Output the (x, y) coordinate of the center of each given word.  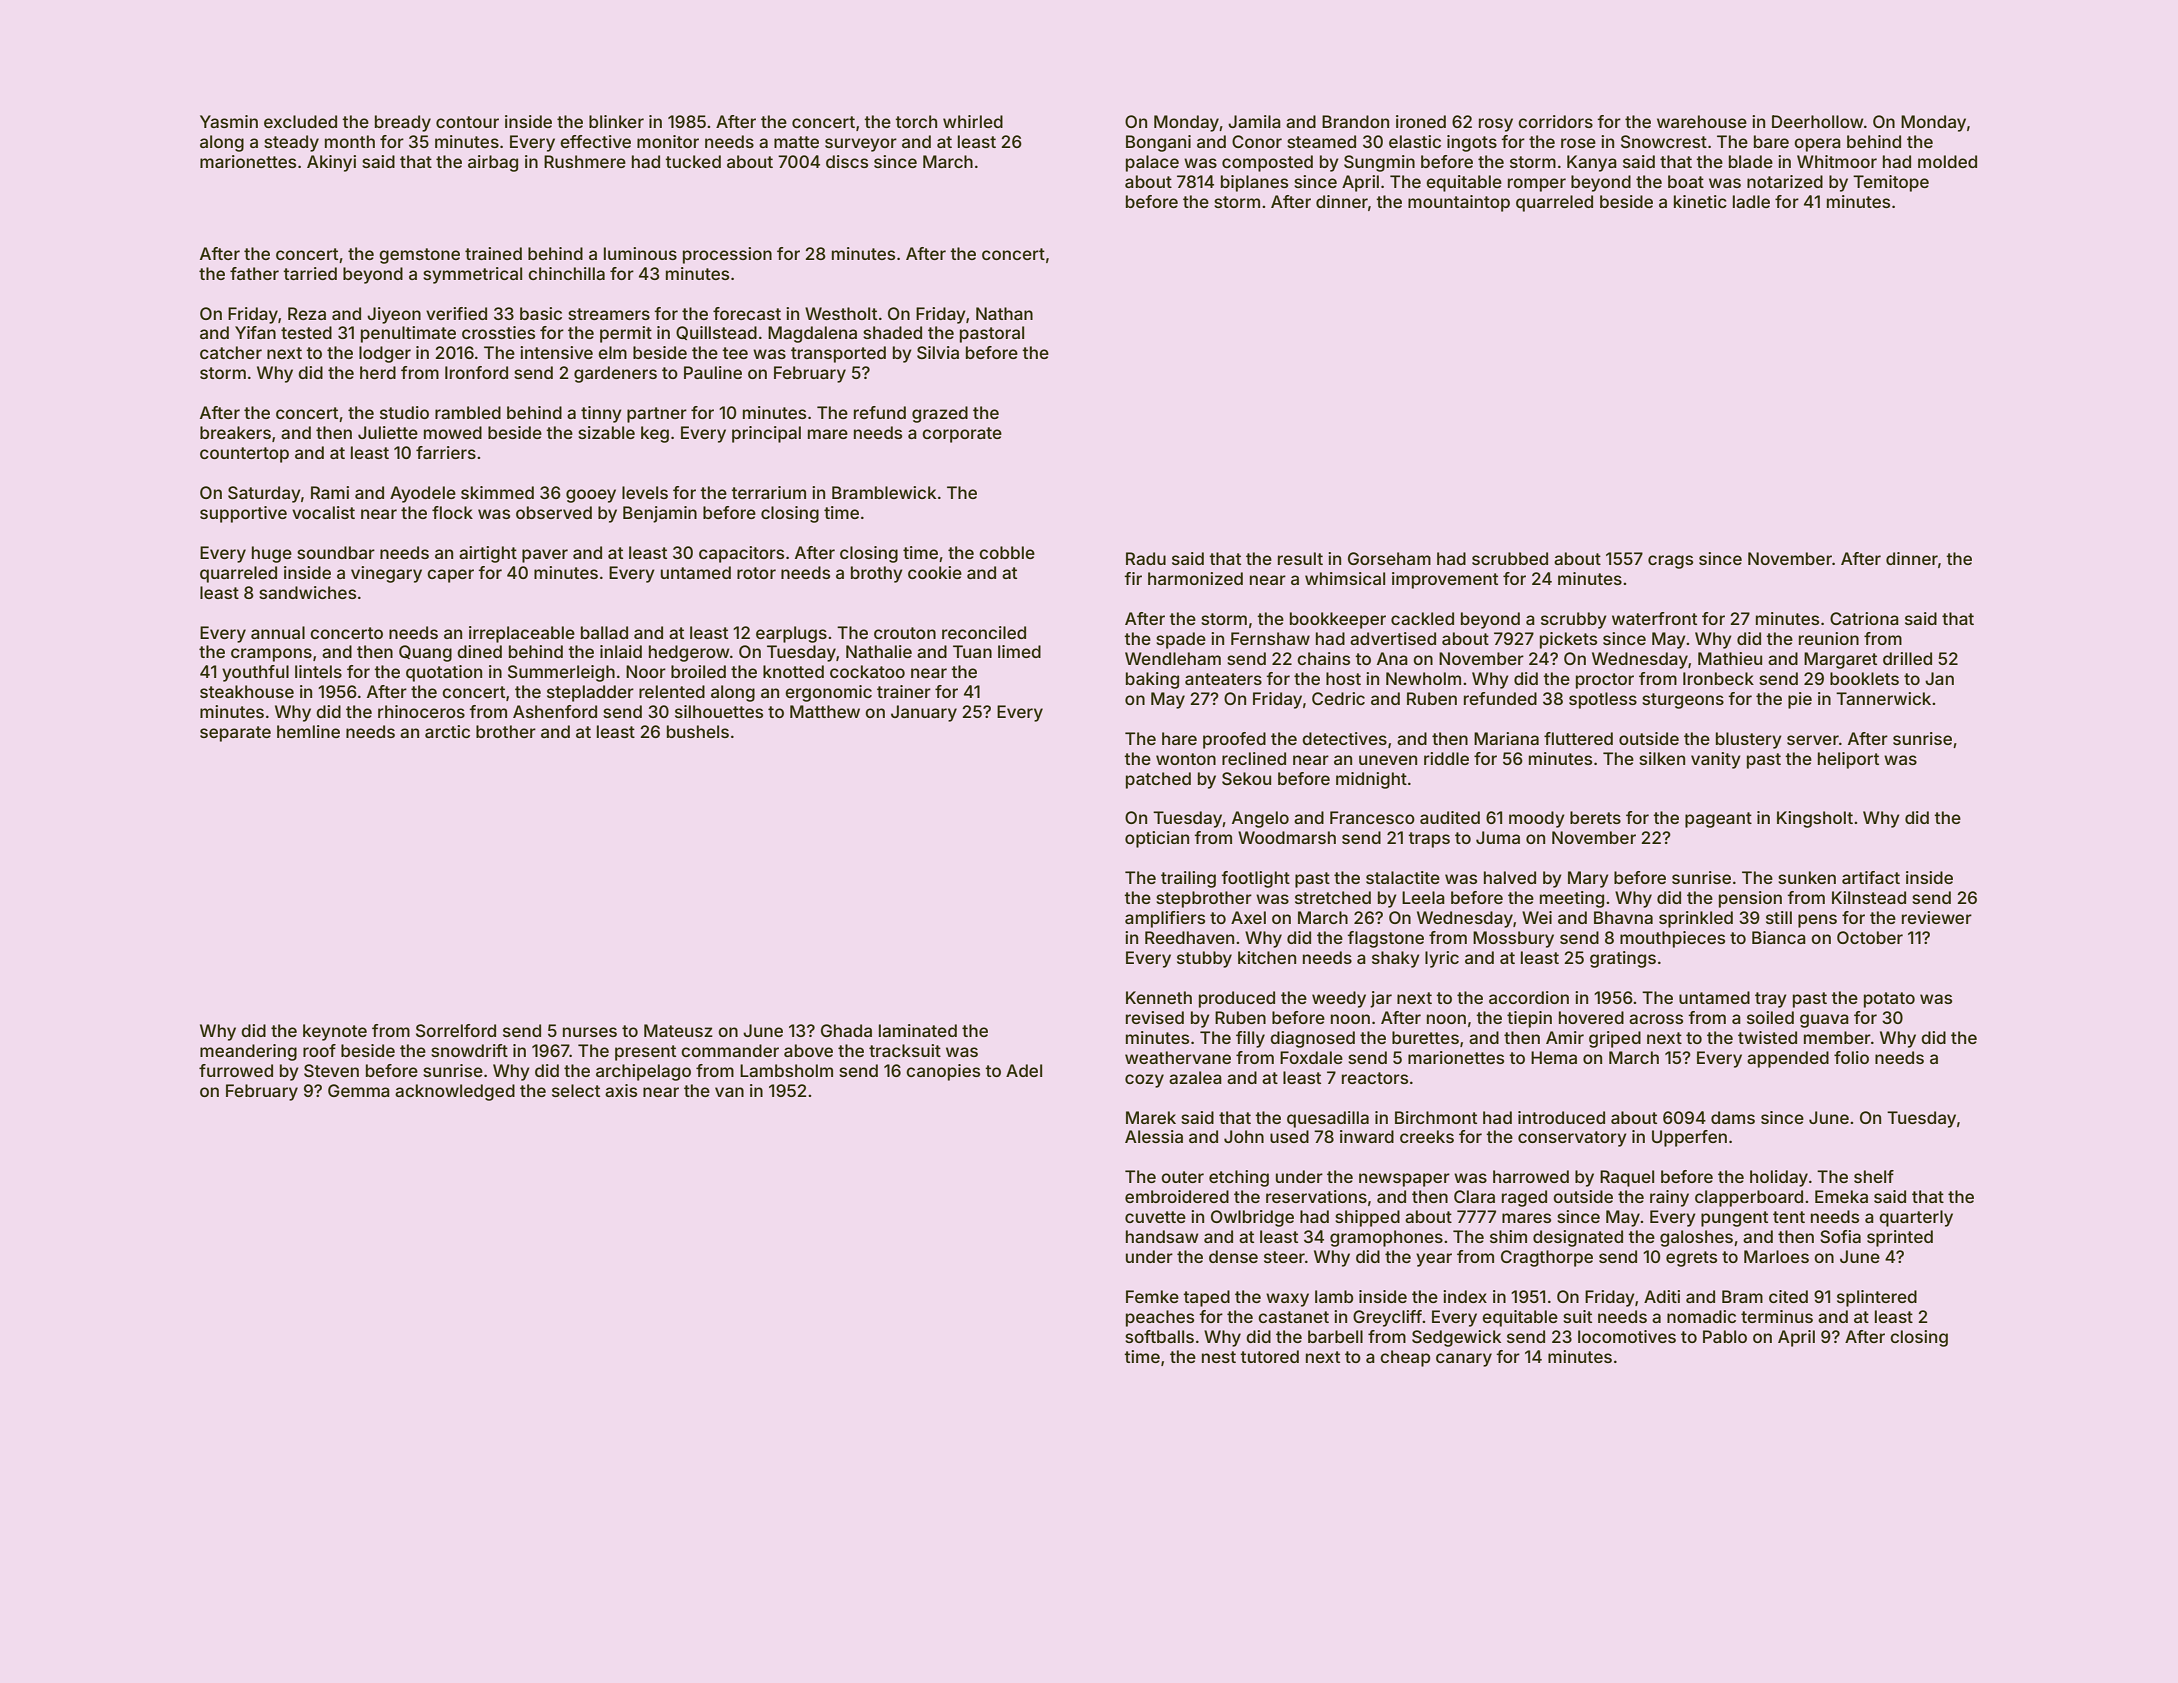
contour (467, 122)
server (1813, 740)
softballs (1159, 1336)
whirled (973, 121)
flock (452, 512)
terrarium (768, 492)
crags (1670, 562)
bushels (698, 731)
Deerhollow (1818, 121)
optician (1157, 839)
